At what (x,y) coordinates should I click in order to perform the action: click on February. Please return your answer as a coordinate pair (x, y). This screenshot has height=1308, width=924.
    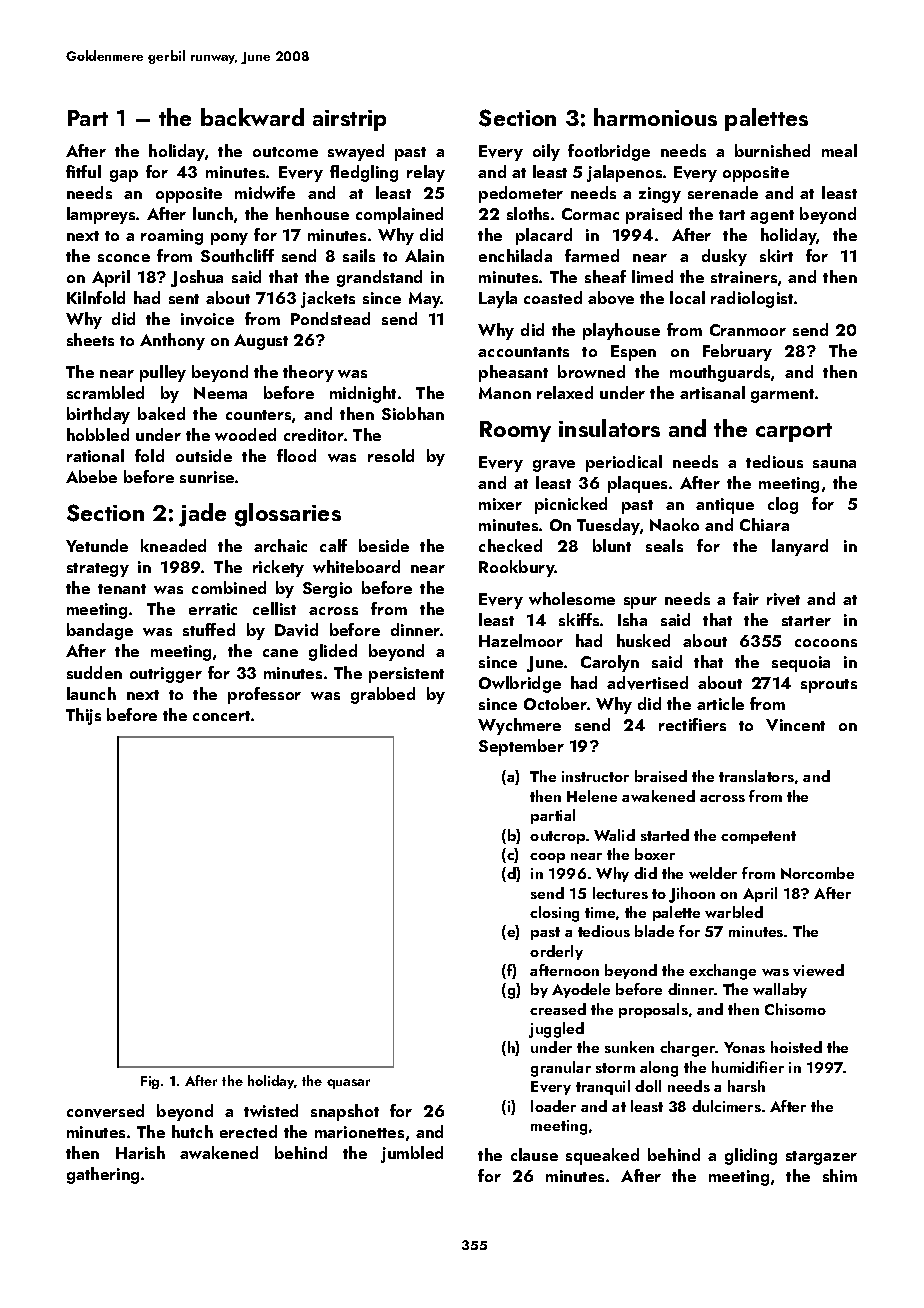
    Looking at the image, I should click on (737, 352).
